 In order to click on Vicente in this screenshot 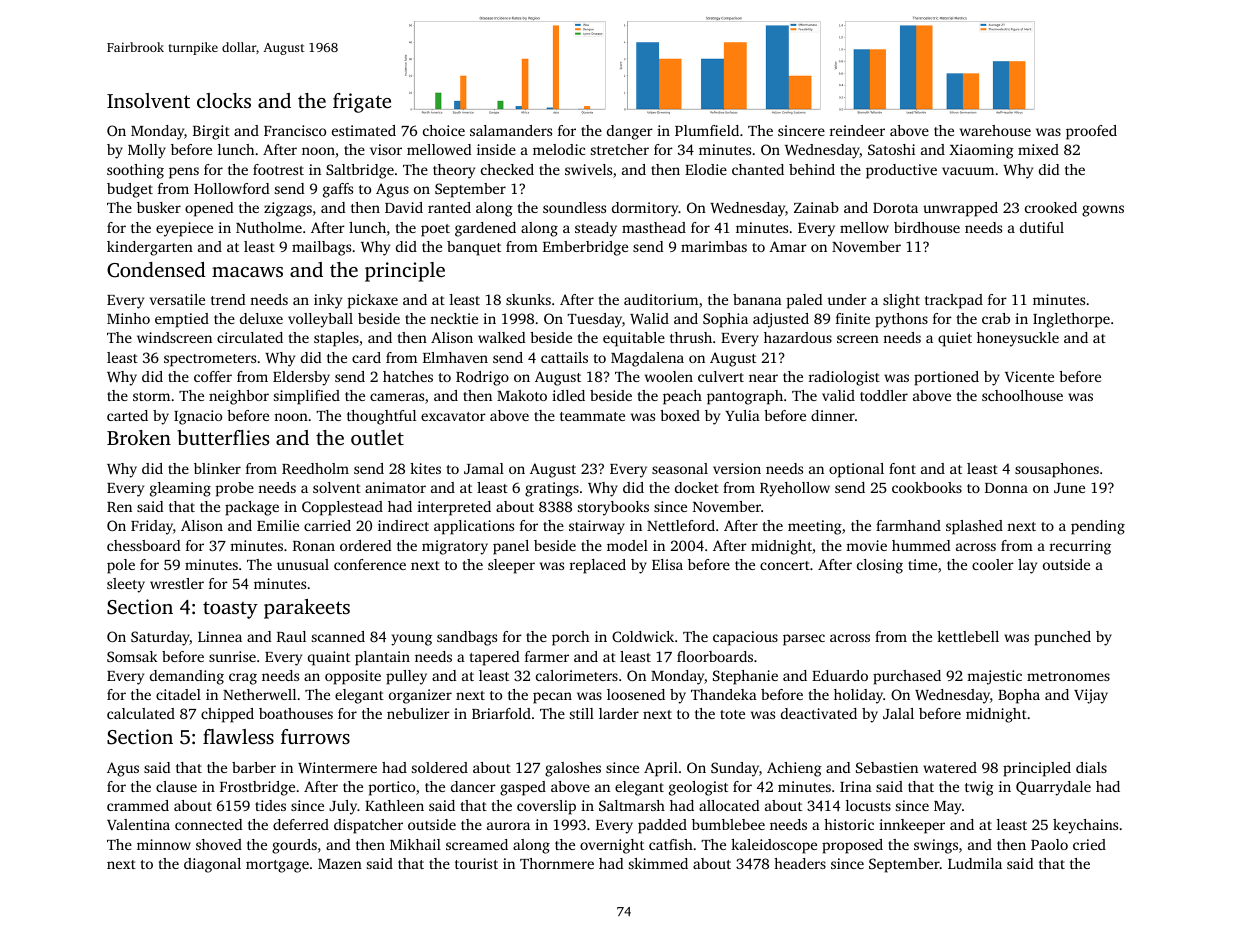, I will do `click(1029, 376)`.
